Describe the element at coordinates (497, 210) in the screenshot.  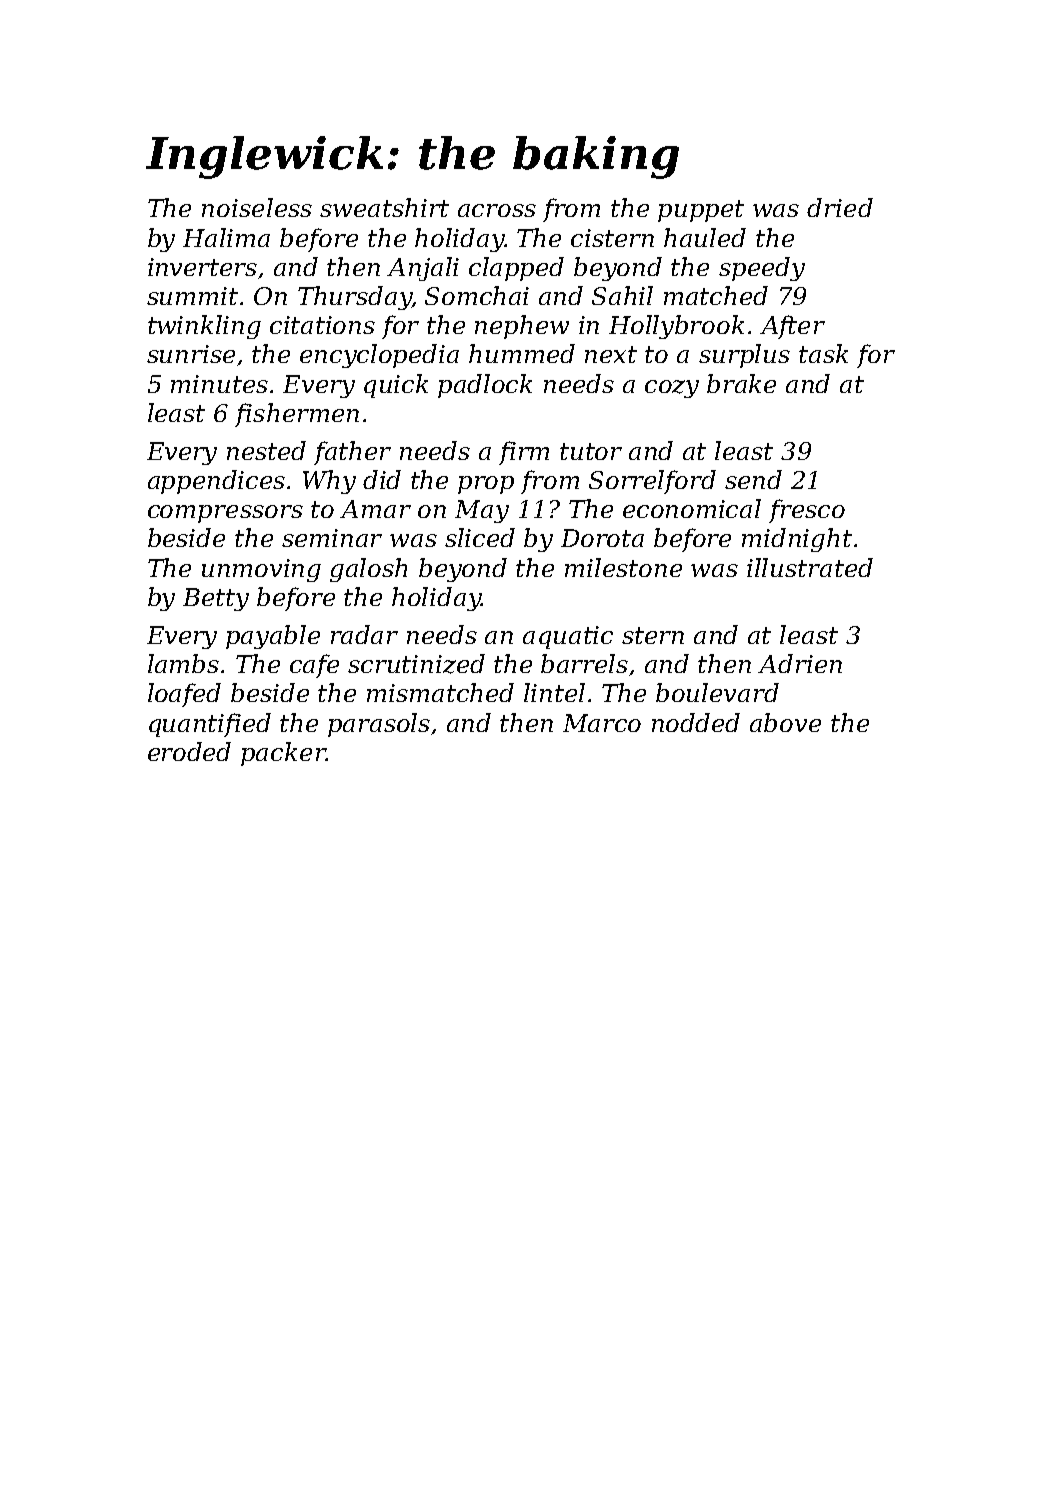
I see `across` at that location.
